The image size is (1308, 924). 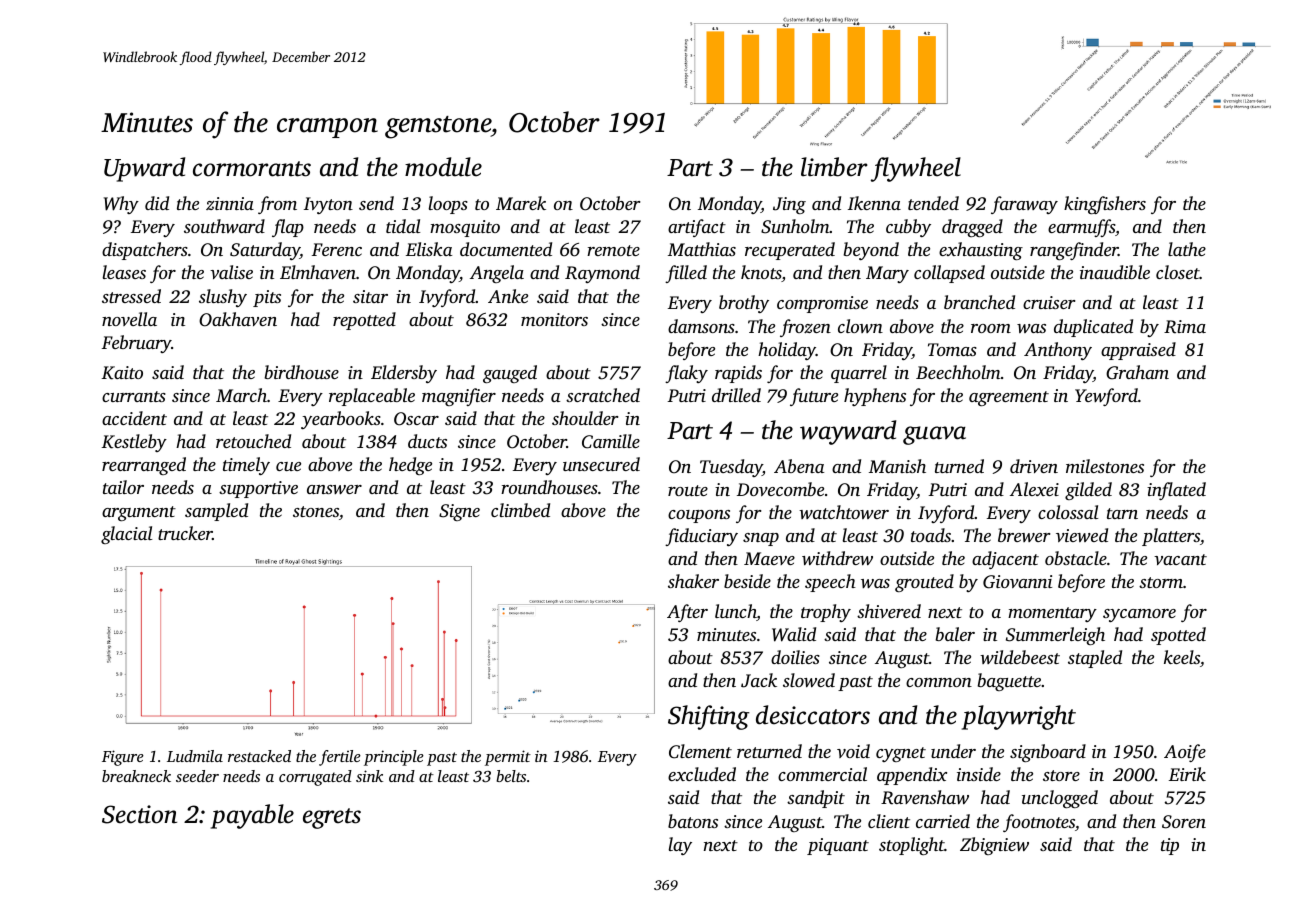 I want to click on limber, so click(x=834, y=167).
